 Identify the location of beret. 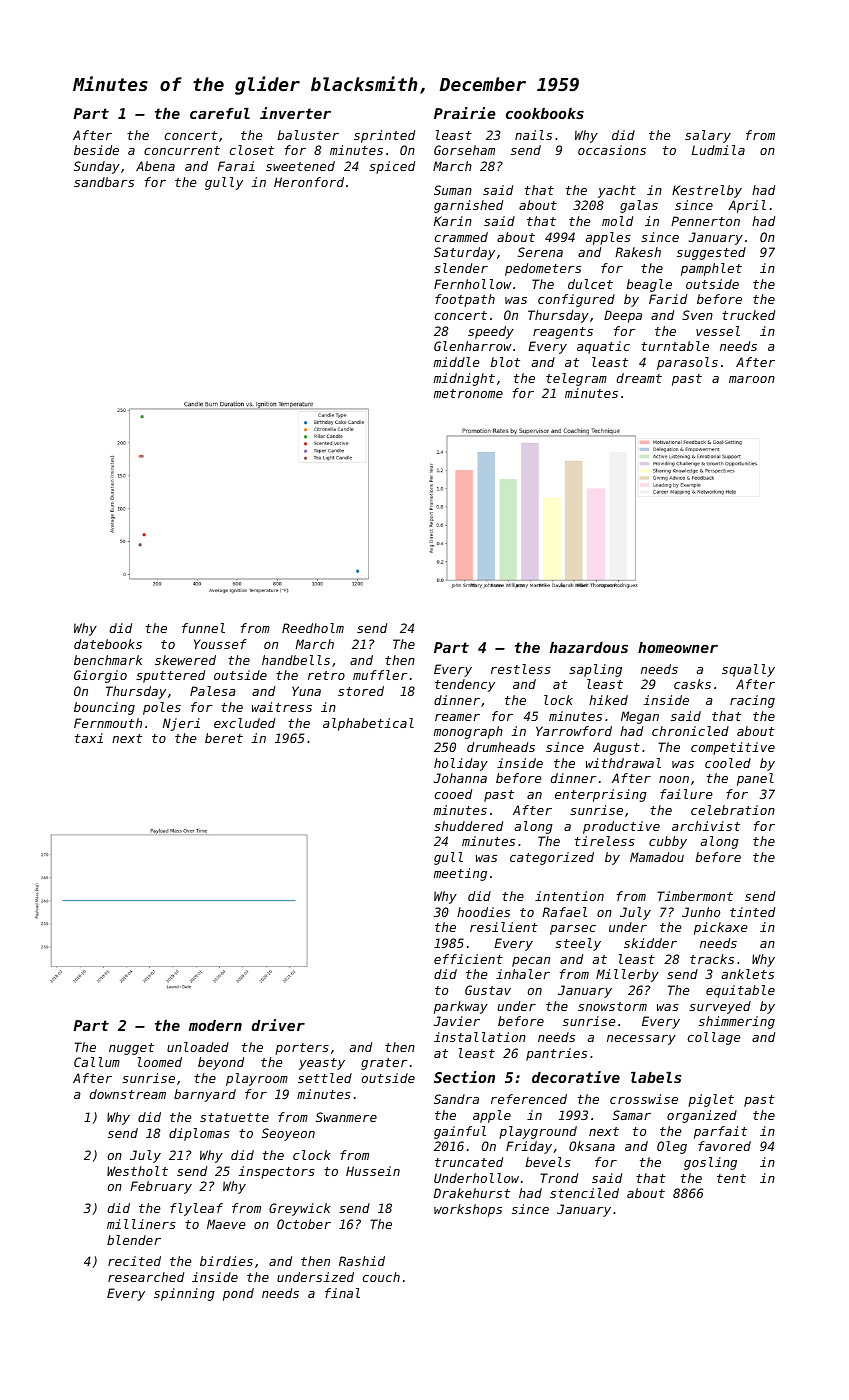
(224, 738).
